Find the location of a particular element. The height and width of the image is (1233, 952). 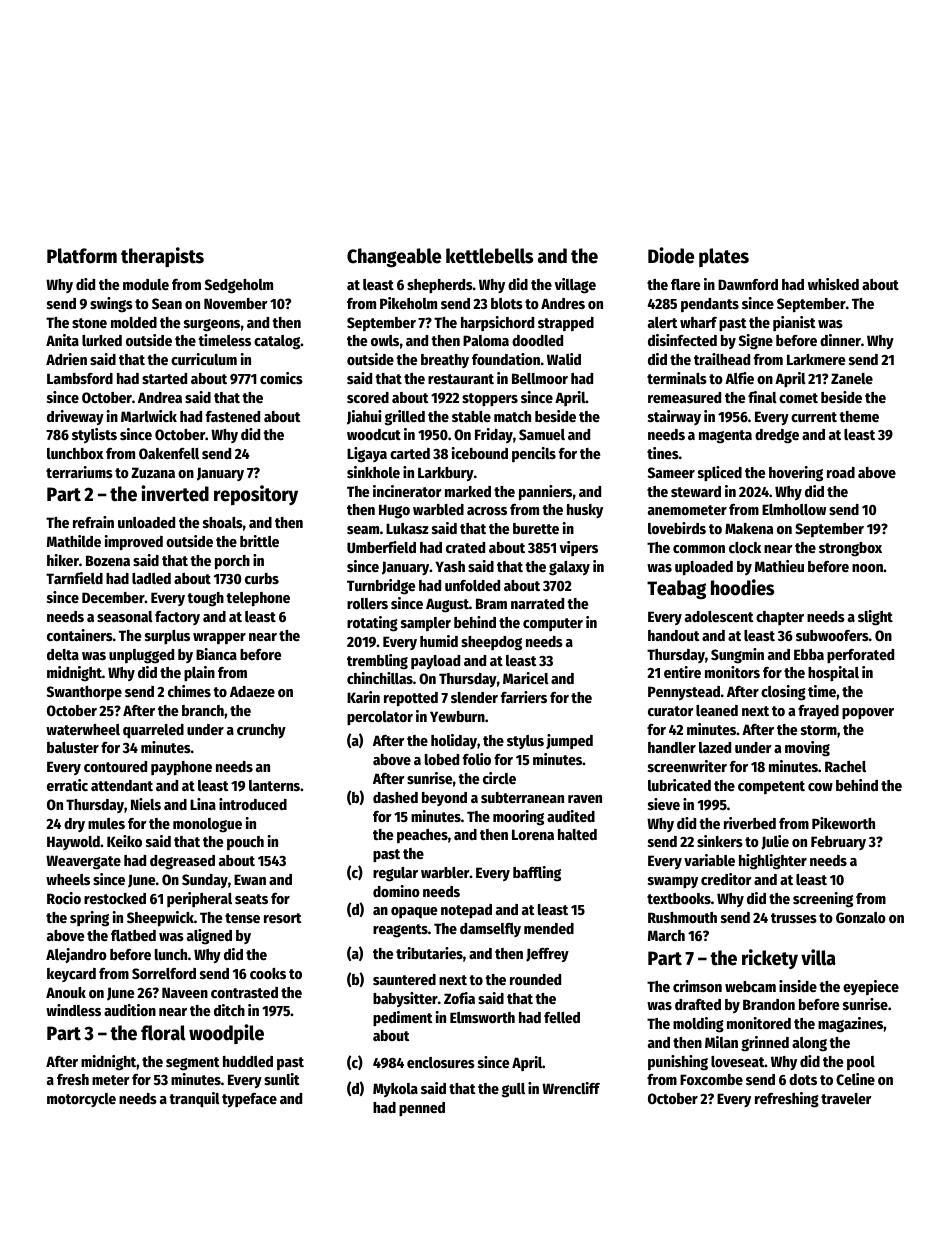

unplugged is located at coordinates (141, 656).
